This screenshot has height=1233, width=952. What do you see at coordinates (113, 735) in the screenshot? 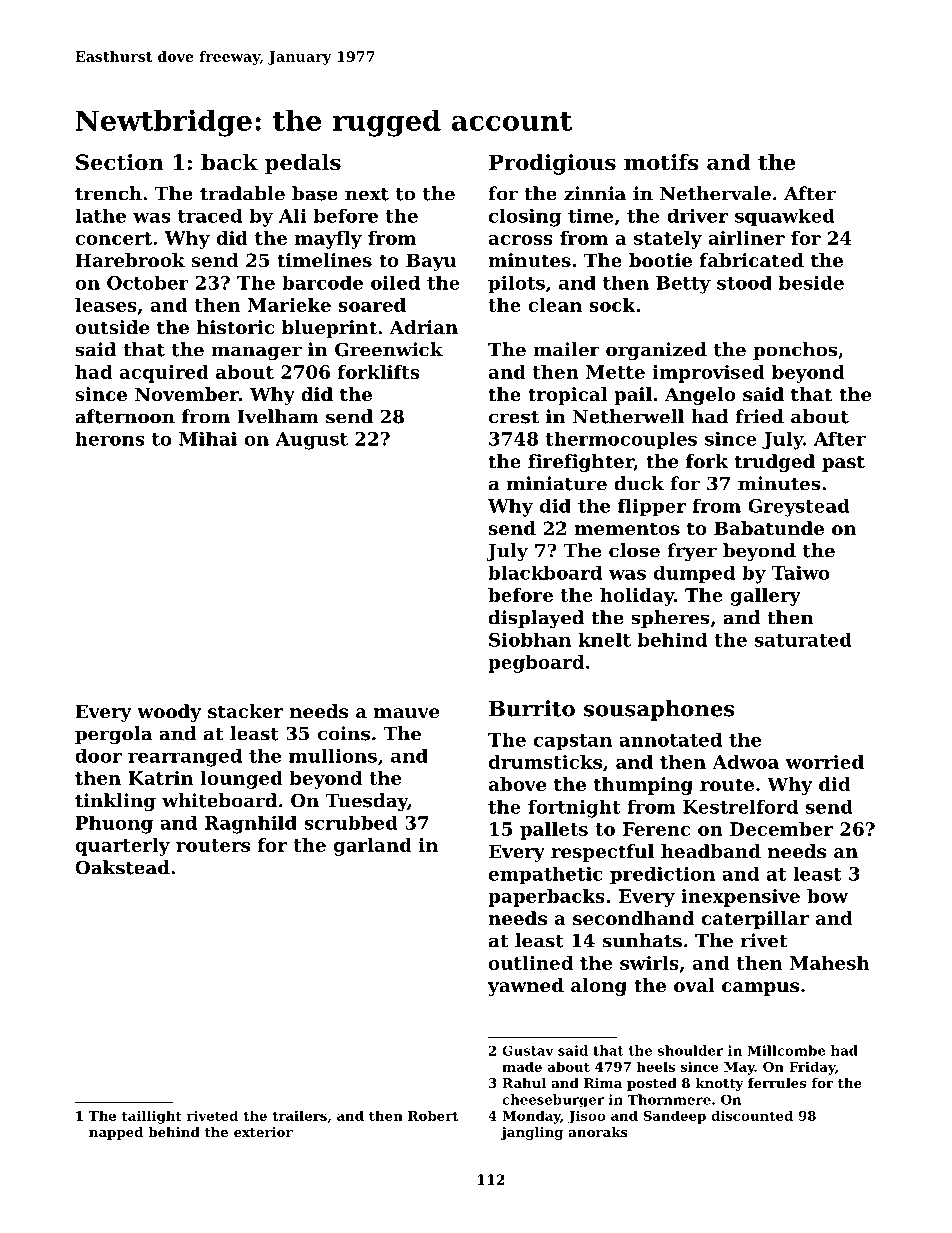
I see `pergola` at bounding box center [113, 735].
